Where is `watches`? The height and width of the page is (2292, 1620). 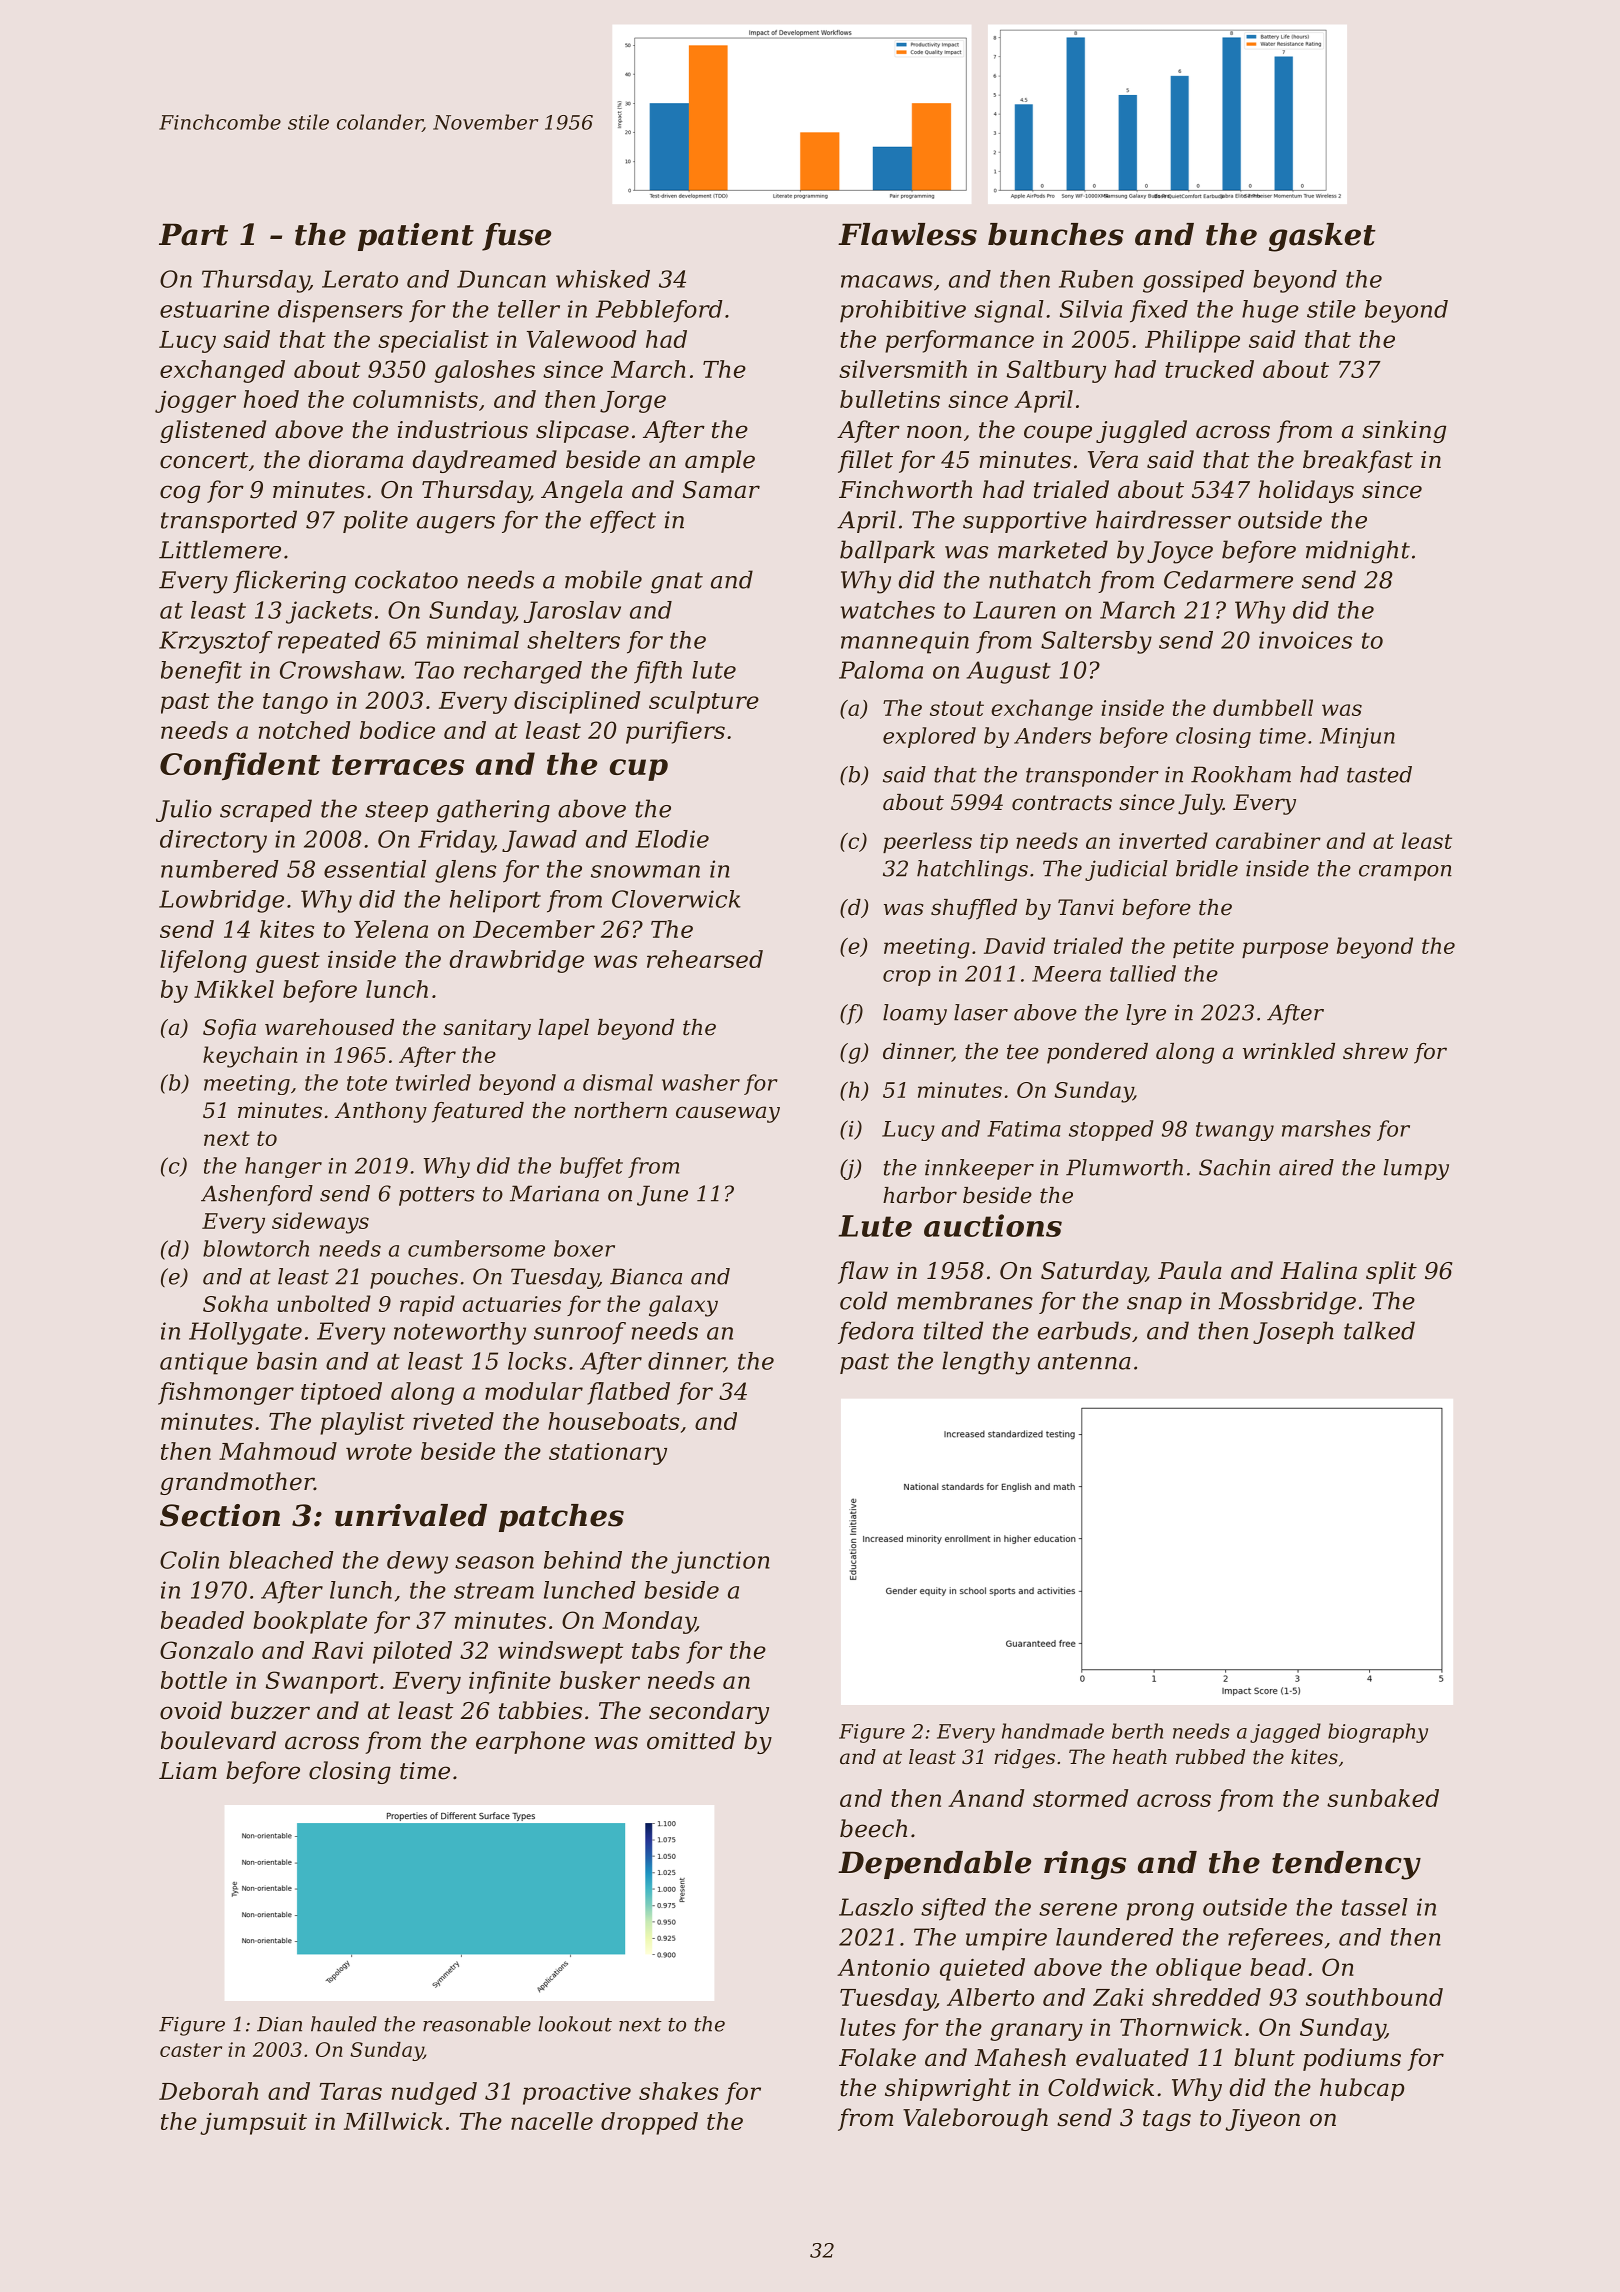
watches is located at coordinates (887, 610).
